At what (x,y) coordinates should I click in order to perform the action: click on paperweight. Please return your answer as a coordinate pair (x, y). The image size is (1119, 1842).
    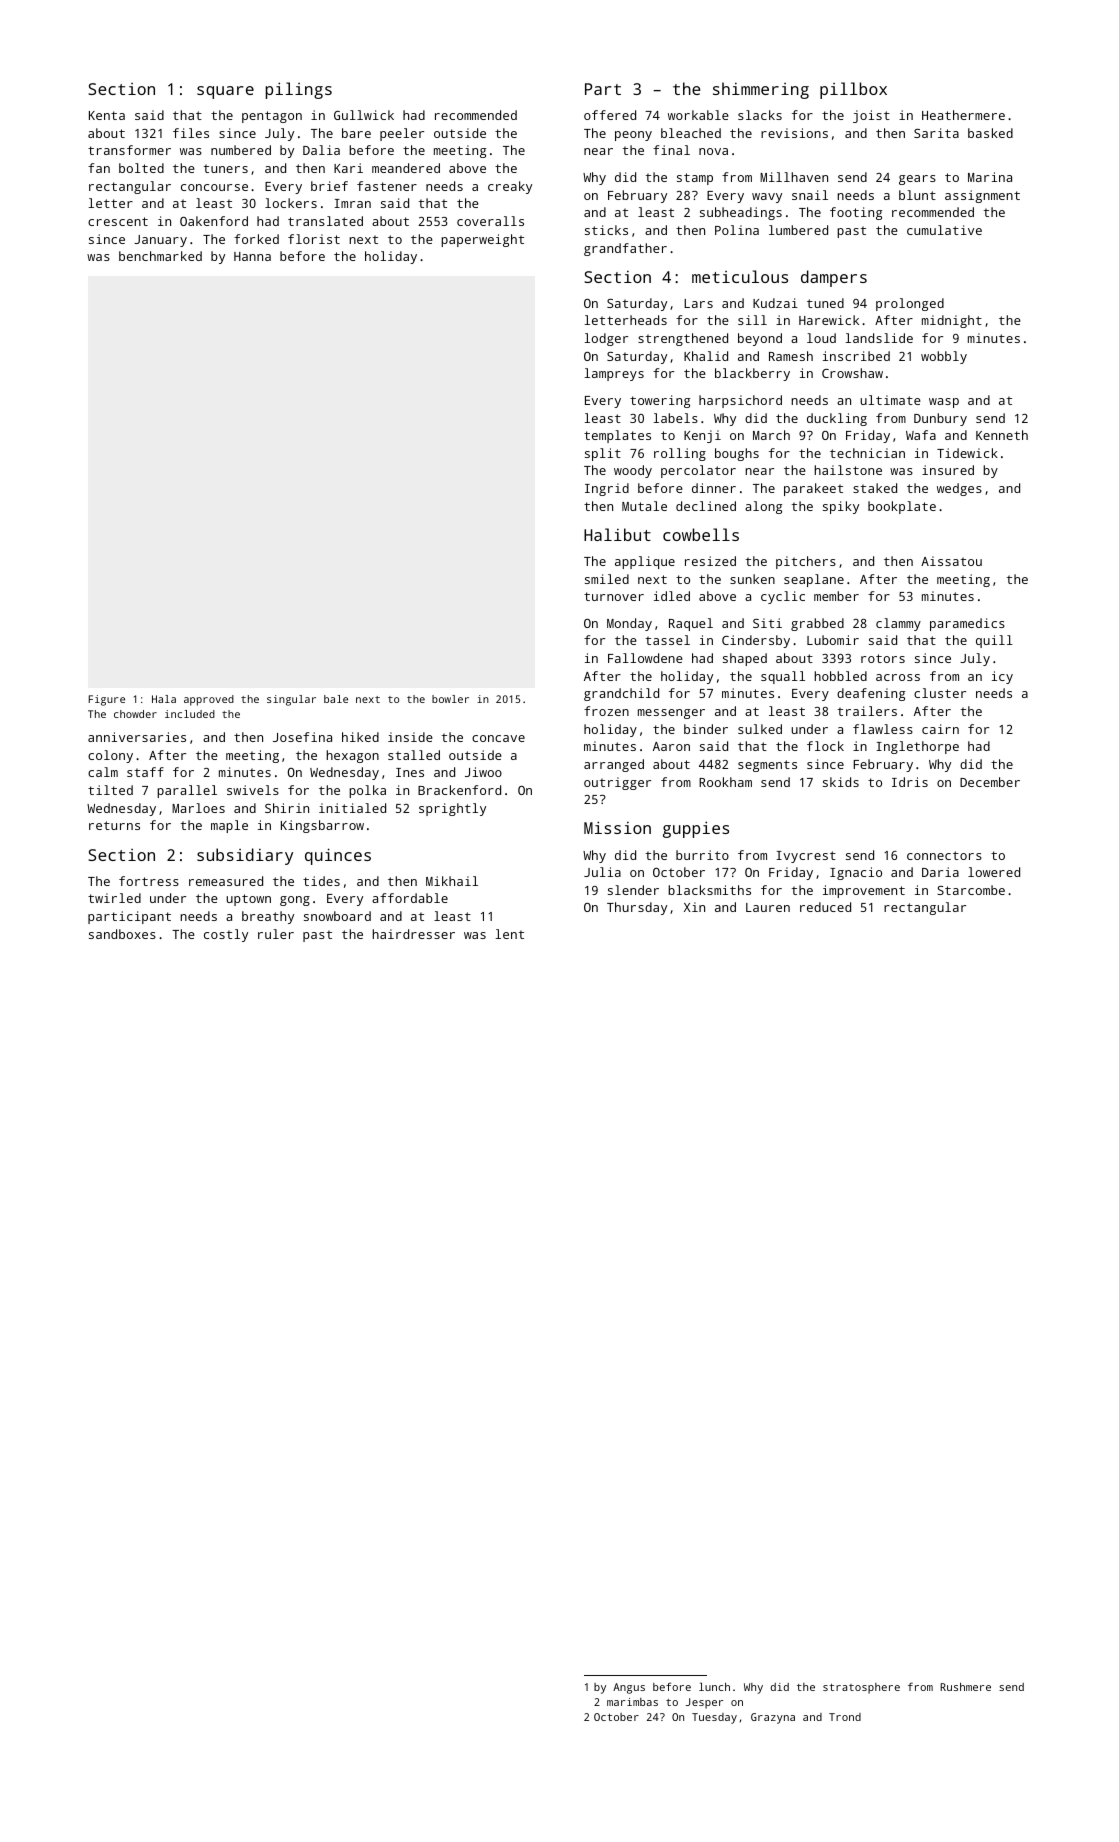
    Looking at the image, I should click on (482, 240).
